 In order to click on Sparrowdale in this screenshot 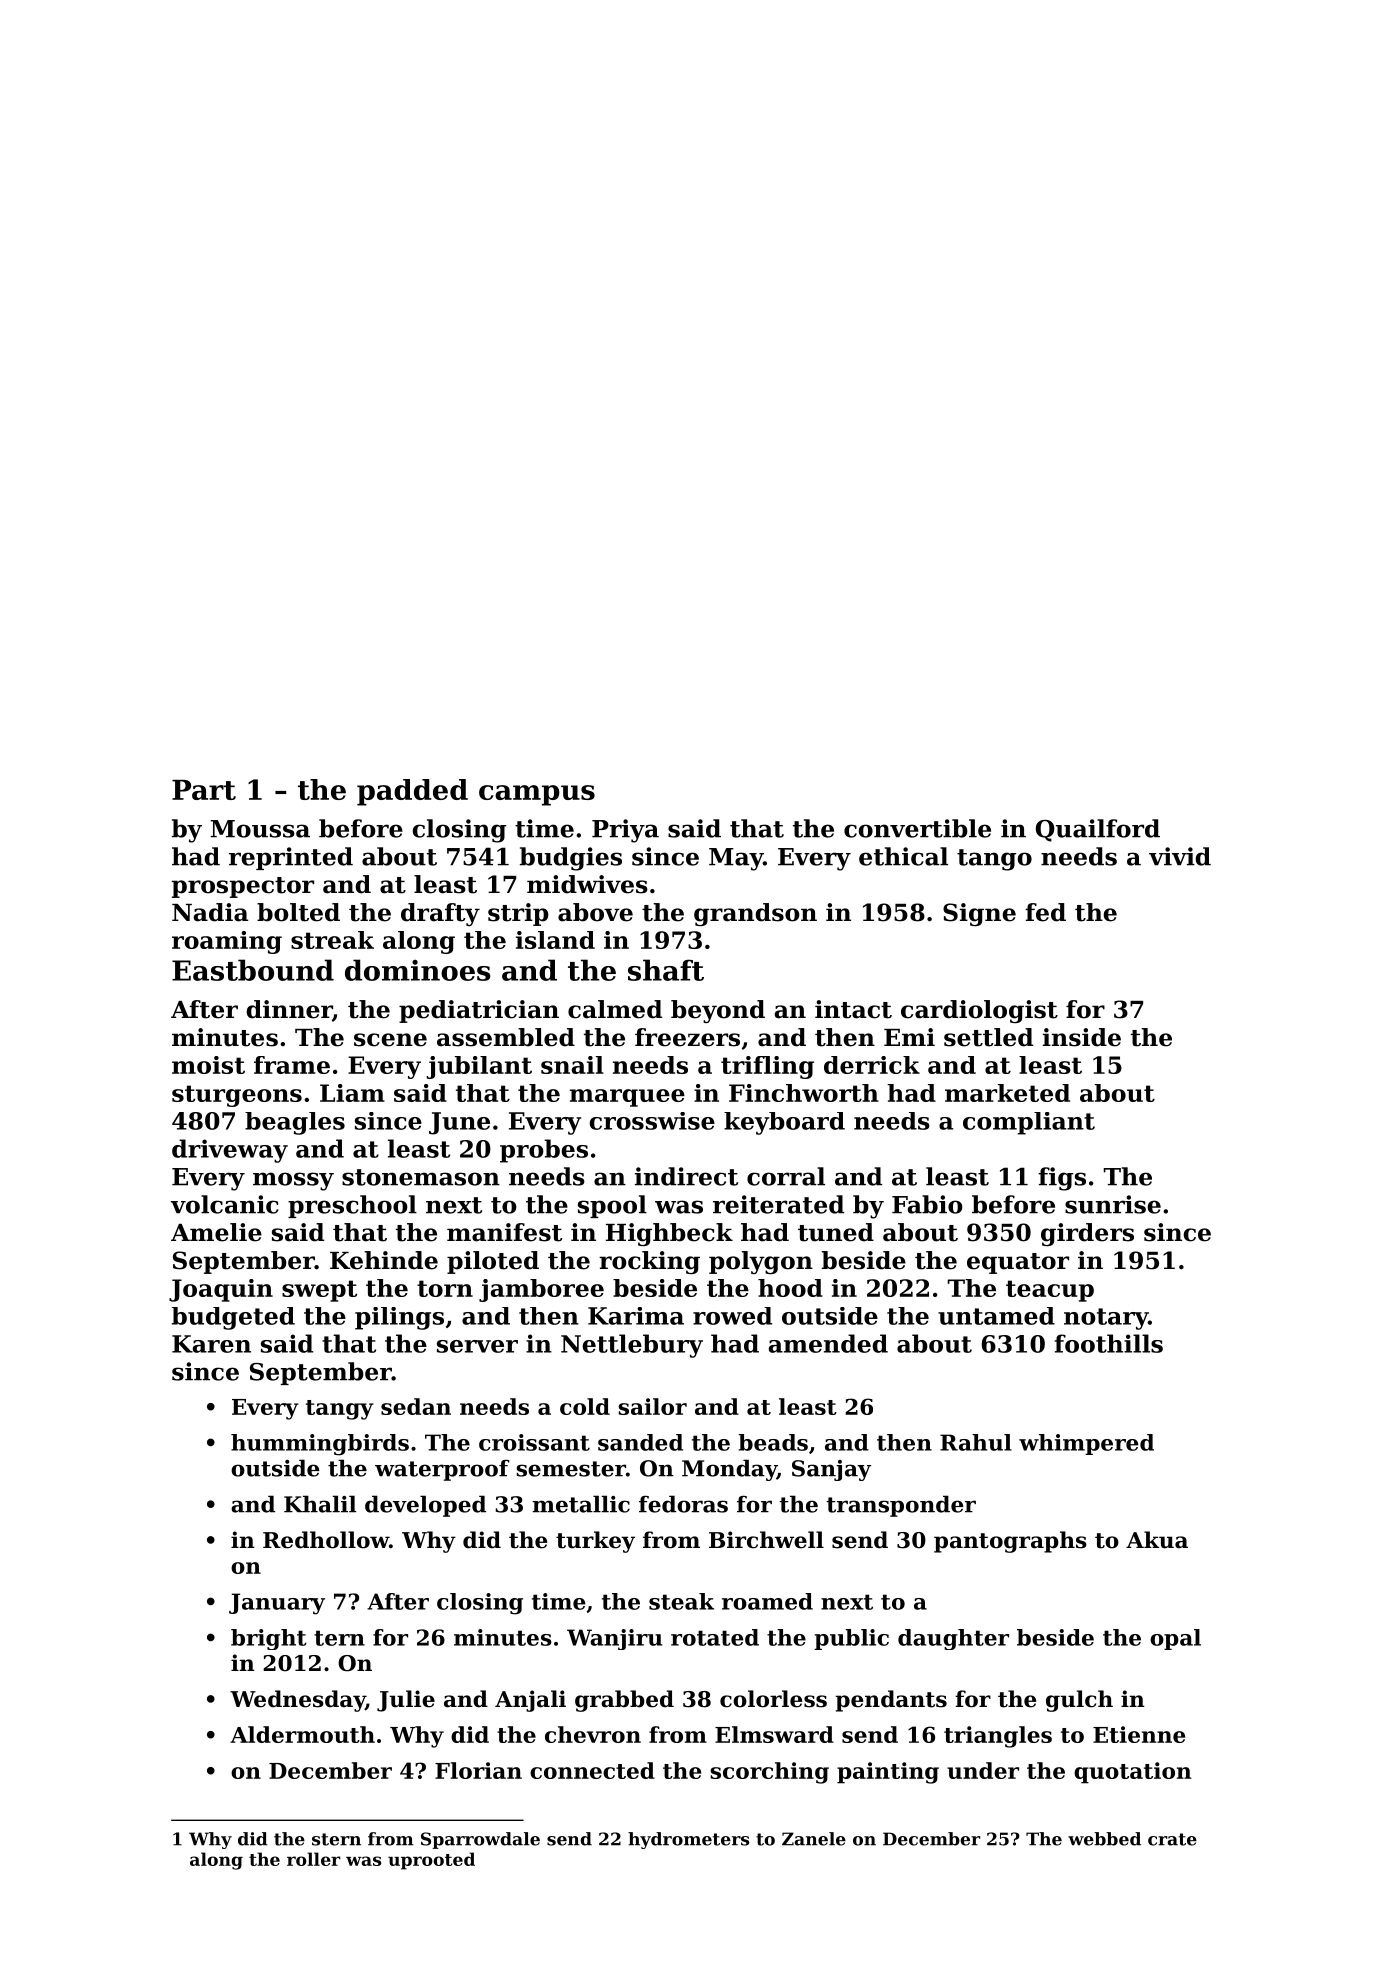, I will do `click(480, 1840)`.
